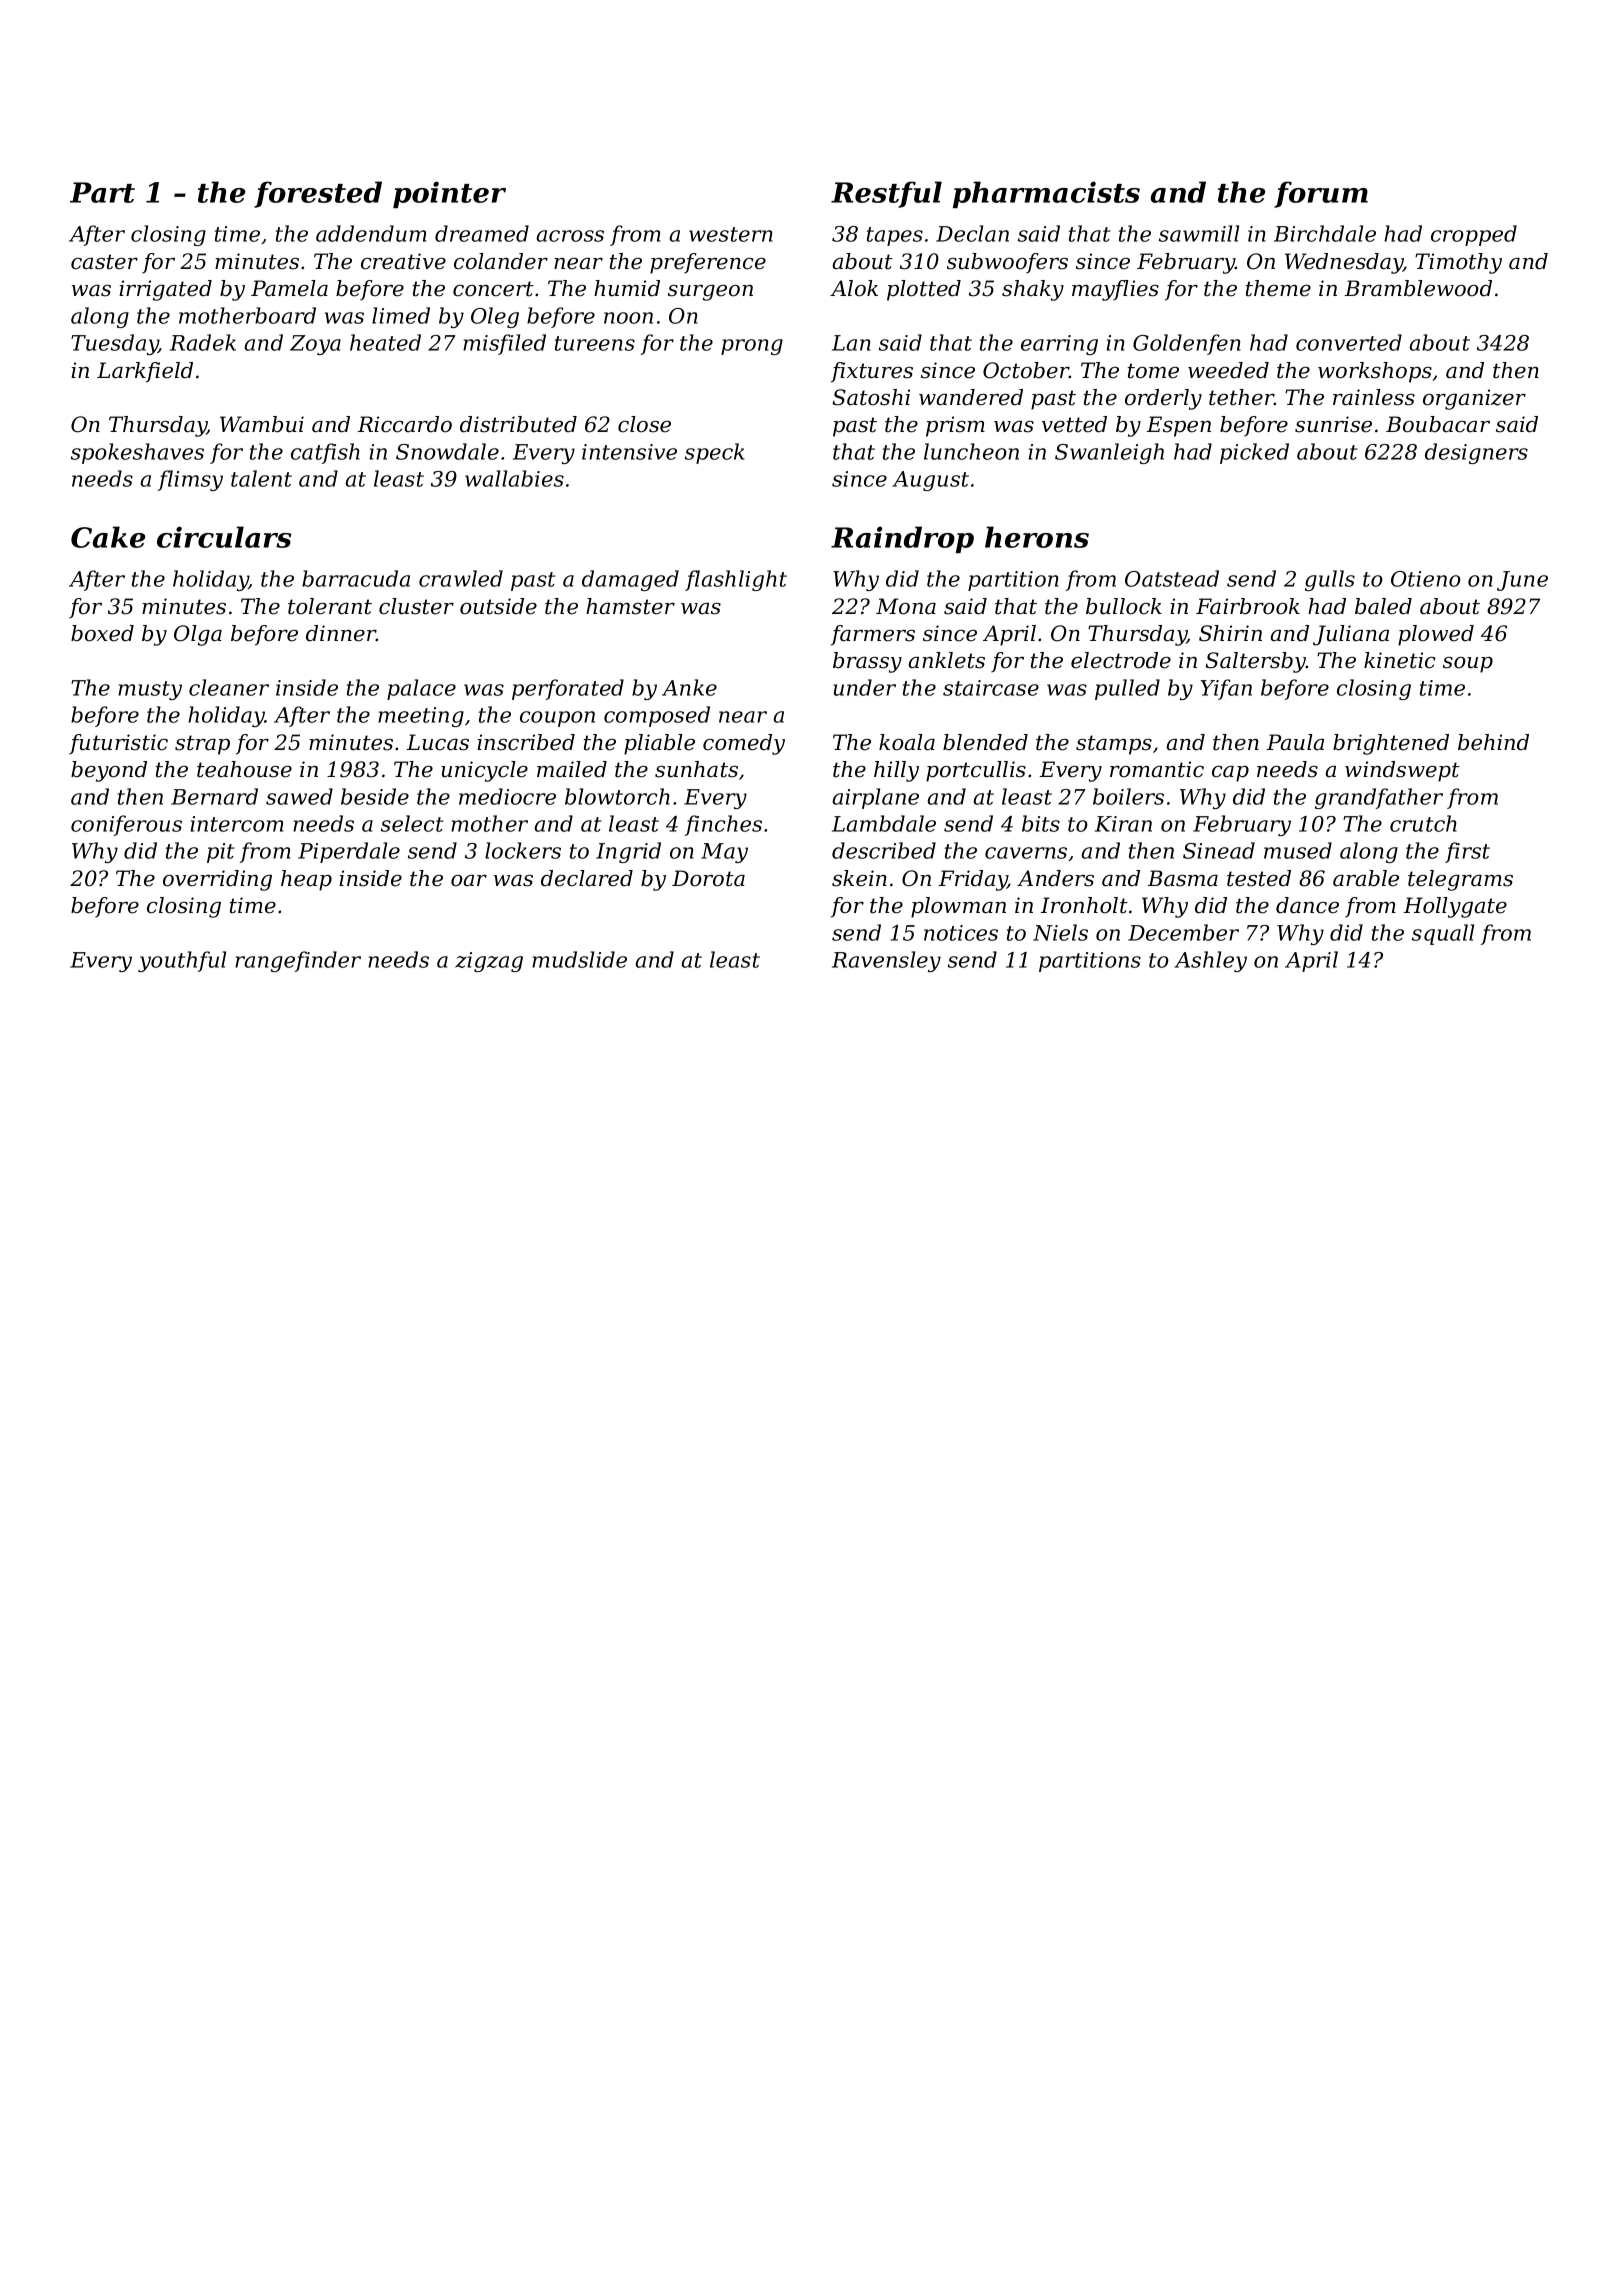 The height and width of the image is (2292, 1620). I want to click on farmers, so click(873, 635).
